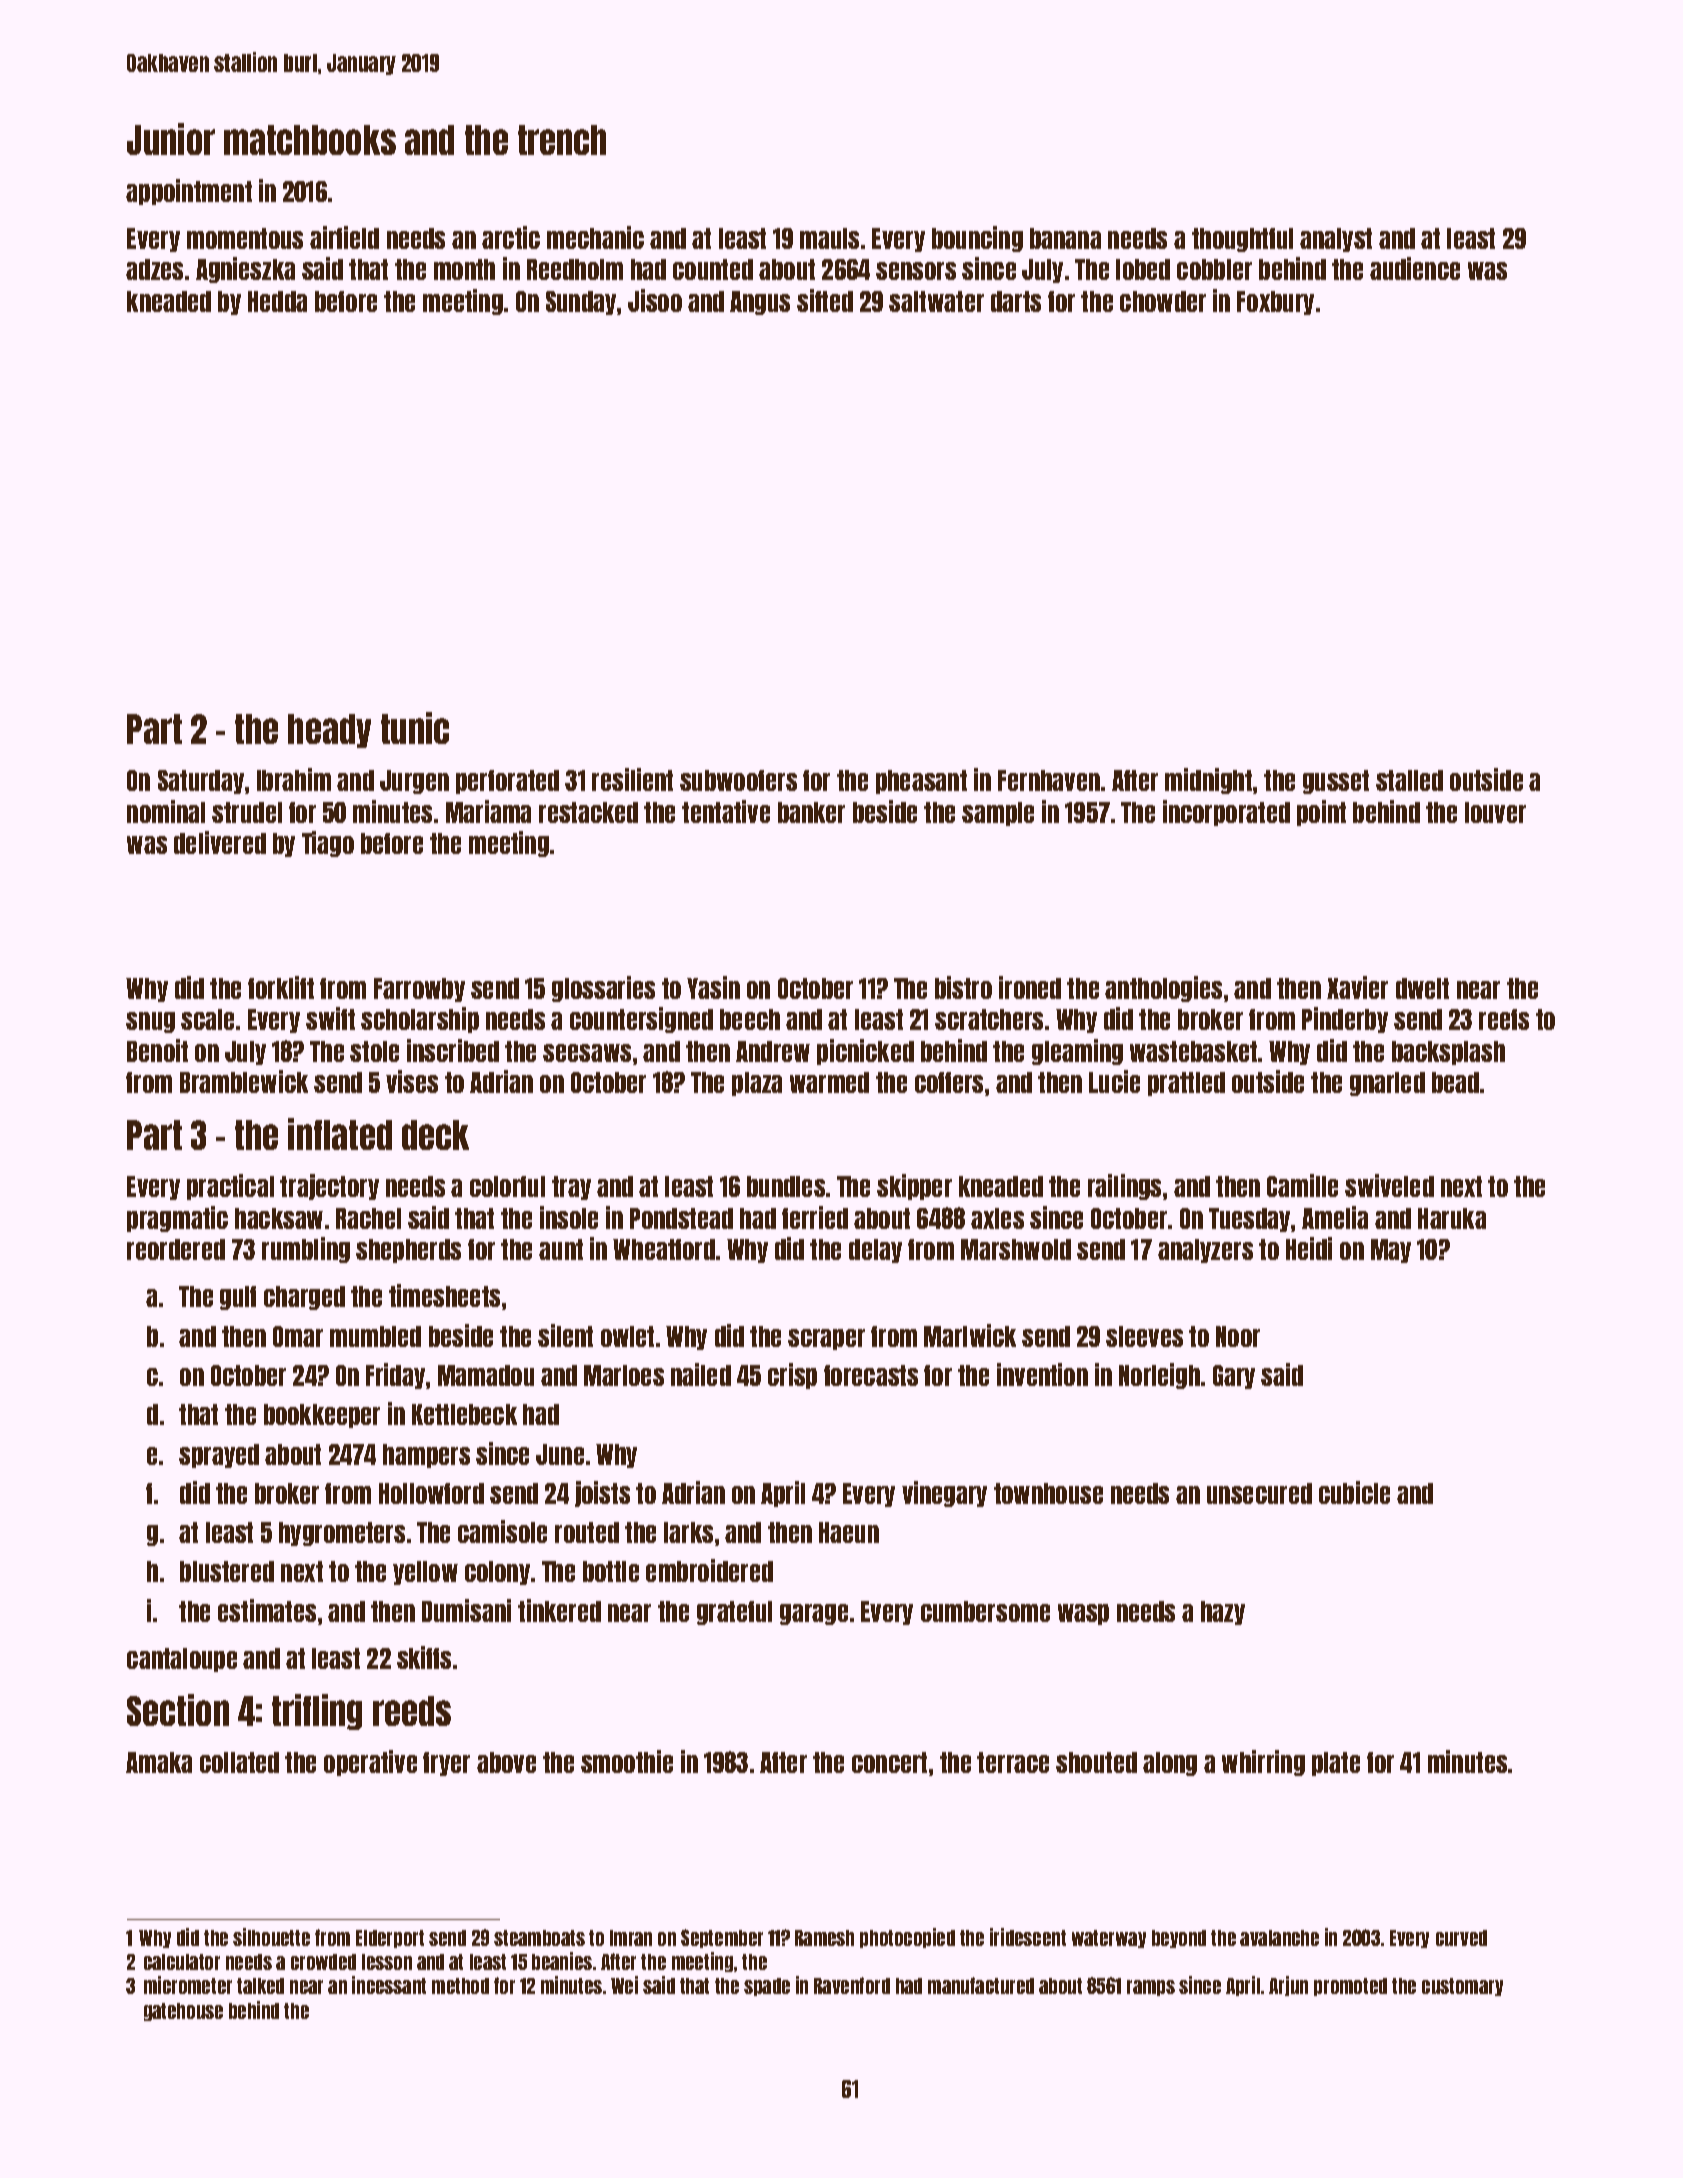 The height and width of the screenshot is (2178, 1683). I want to click on whirring, so click(1263, 1763).
